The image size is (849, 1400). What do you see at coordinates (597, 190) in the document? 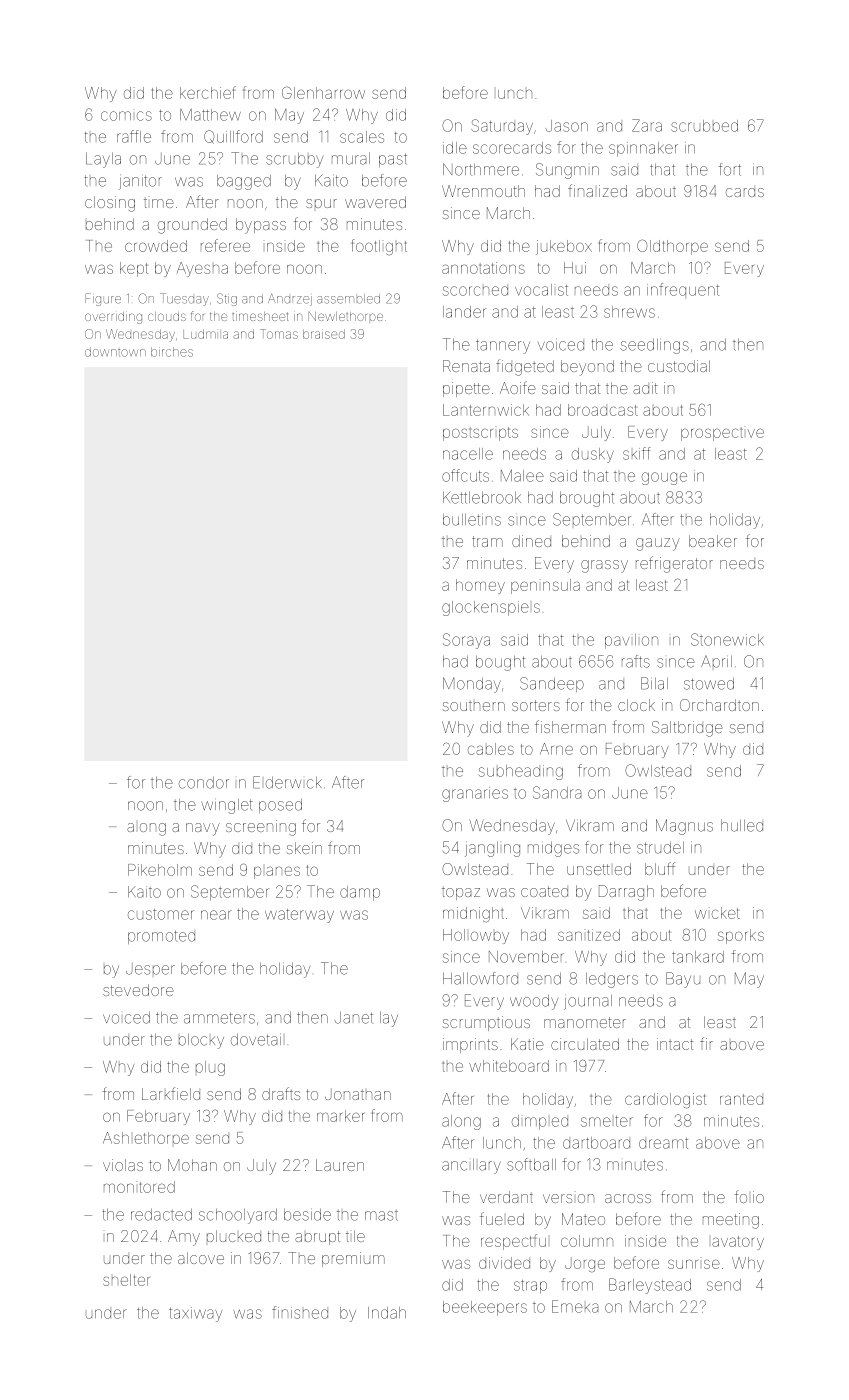
I see `finalized` at bounding box center [597, 190].
